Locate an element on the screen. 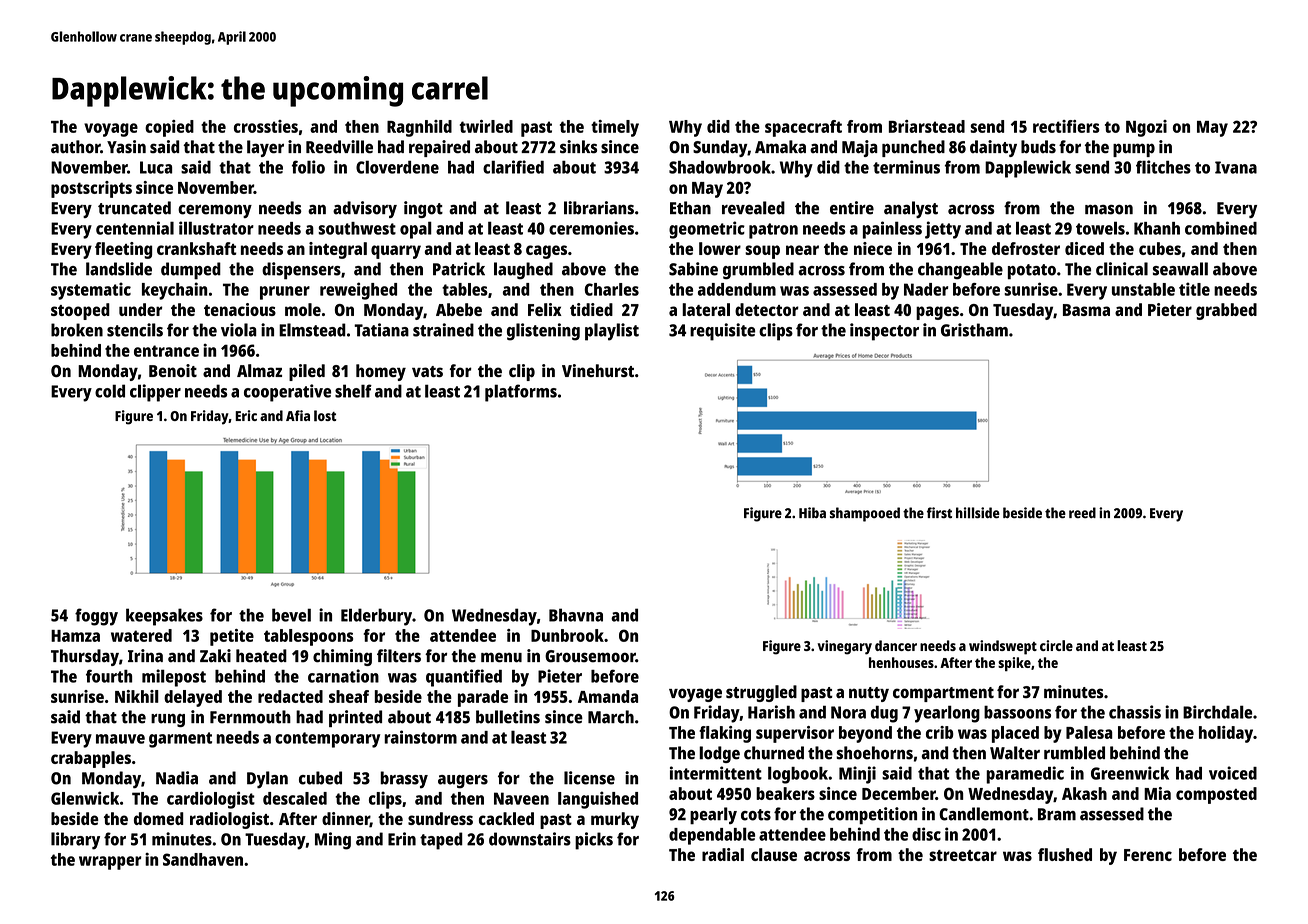 The image size is (1308, 924). picks is located at coordinates (594, 841).
